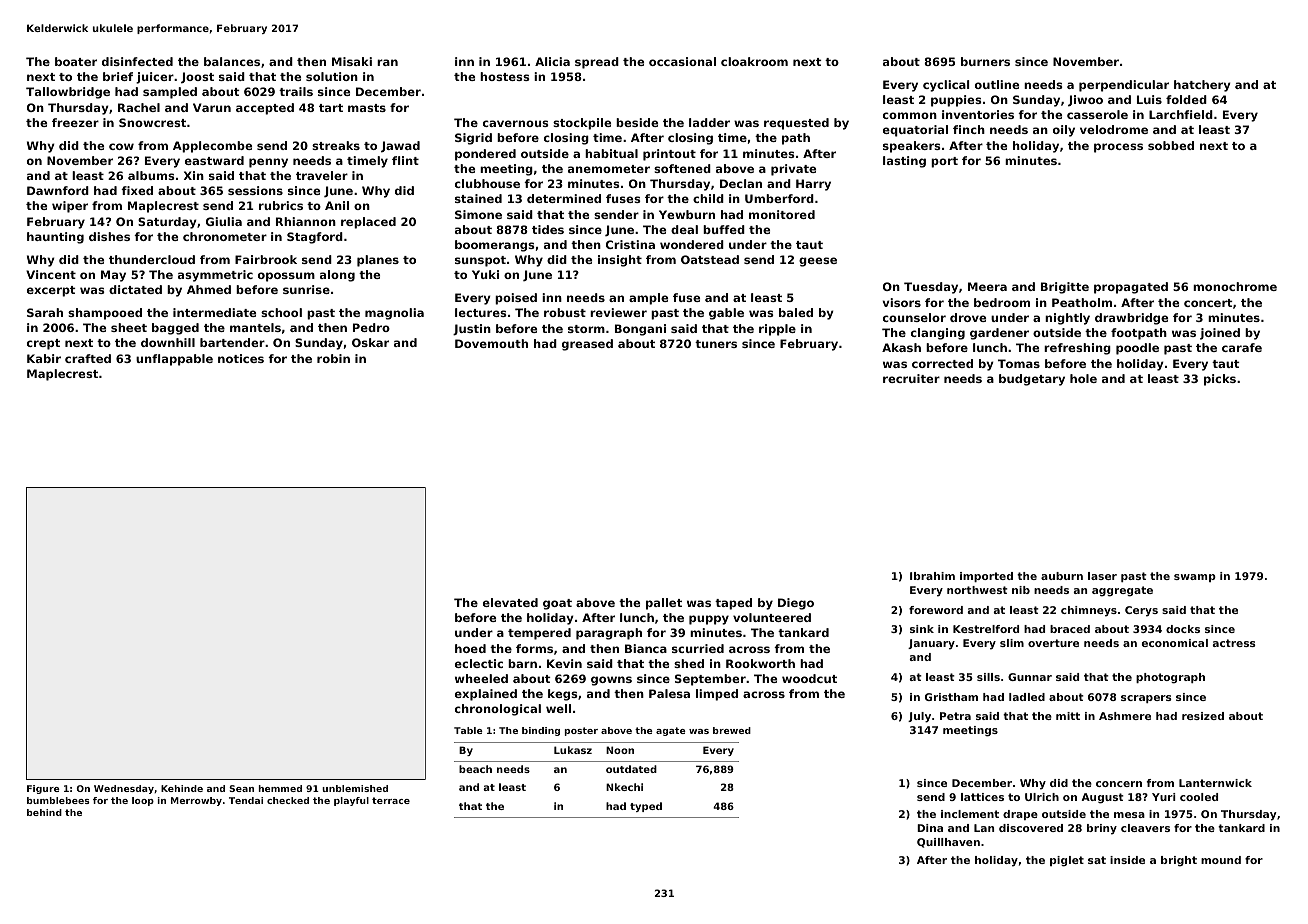  What do you see at coordinates (470, 648) in the document?
I see `hoed` at bounding box center [470, 648].
